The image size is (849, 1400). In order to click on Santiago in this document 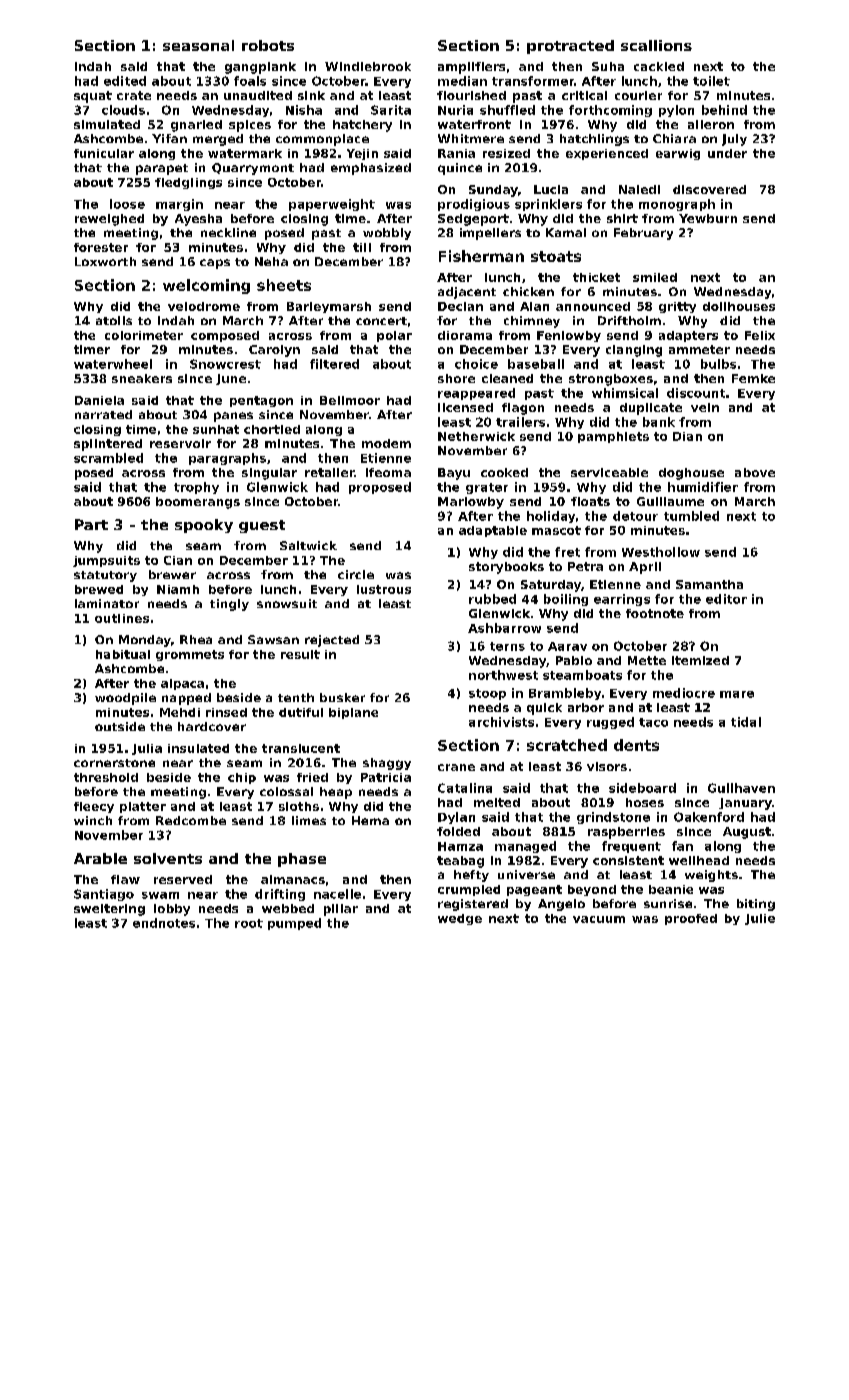, I will do `click(104, 895)`.
